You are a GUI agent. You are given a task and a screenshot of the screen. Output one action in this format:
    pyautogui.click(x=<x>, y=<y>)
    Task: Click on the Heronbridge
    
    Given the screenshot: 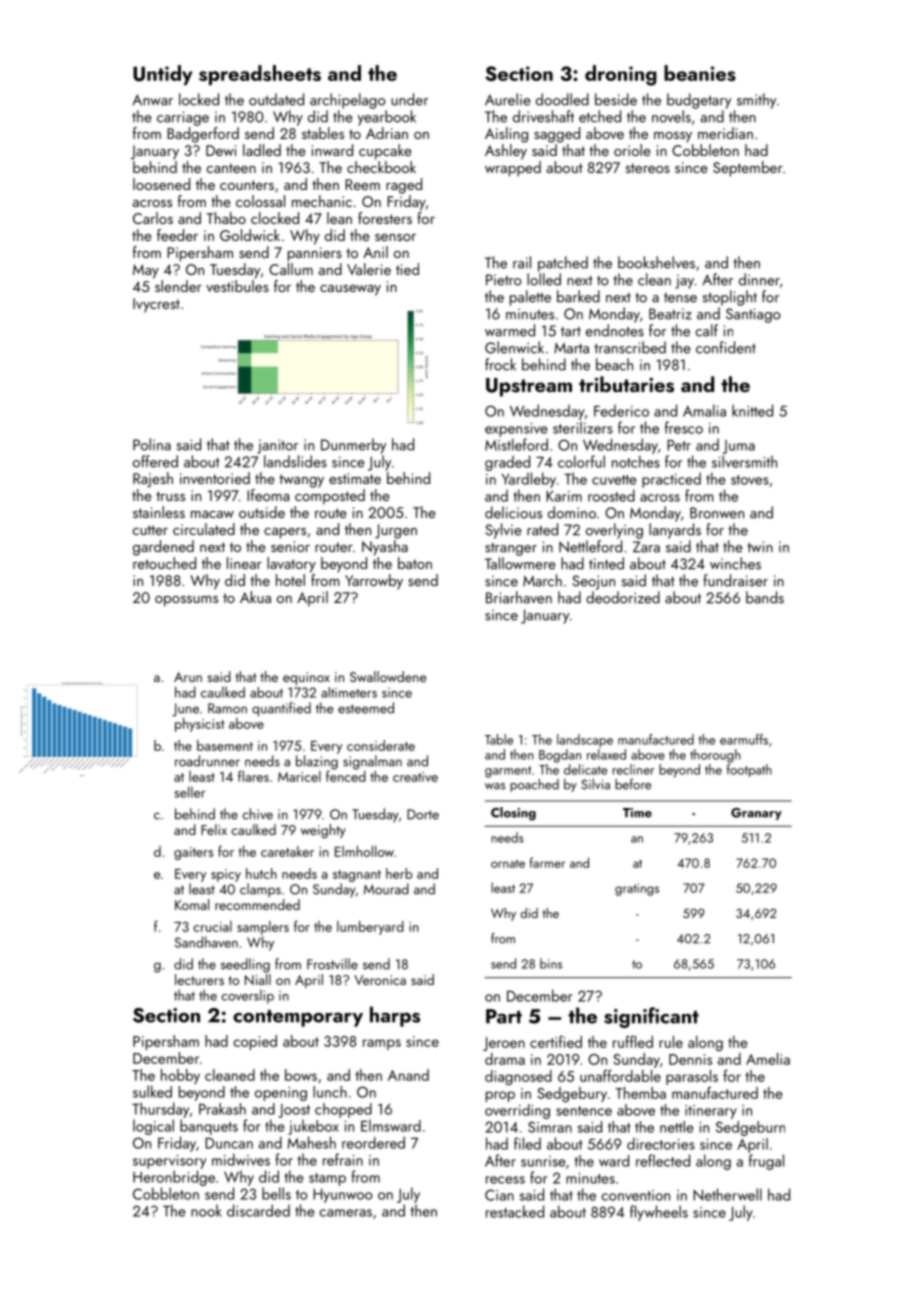 What is the action you would take?
    pyautogui.click(x=174, y=1178)
